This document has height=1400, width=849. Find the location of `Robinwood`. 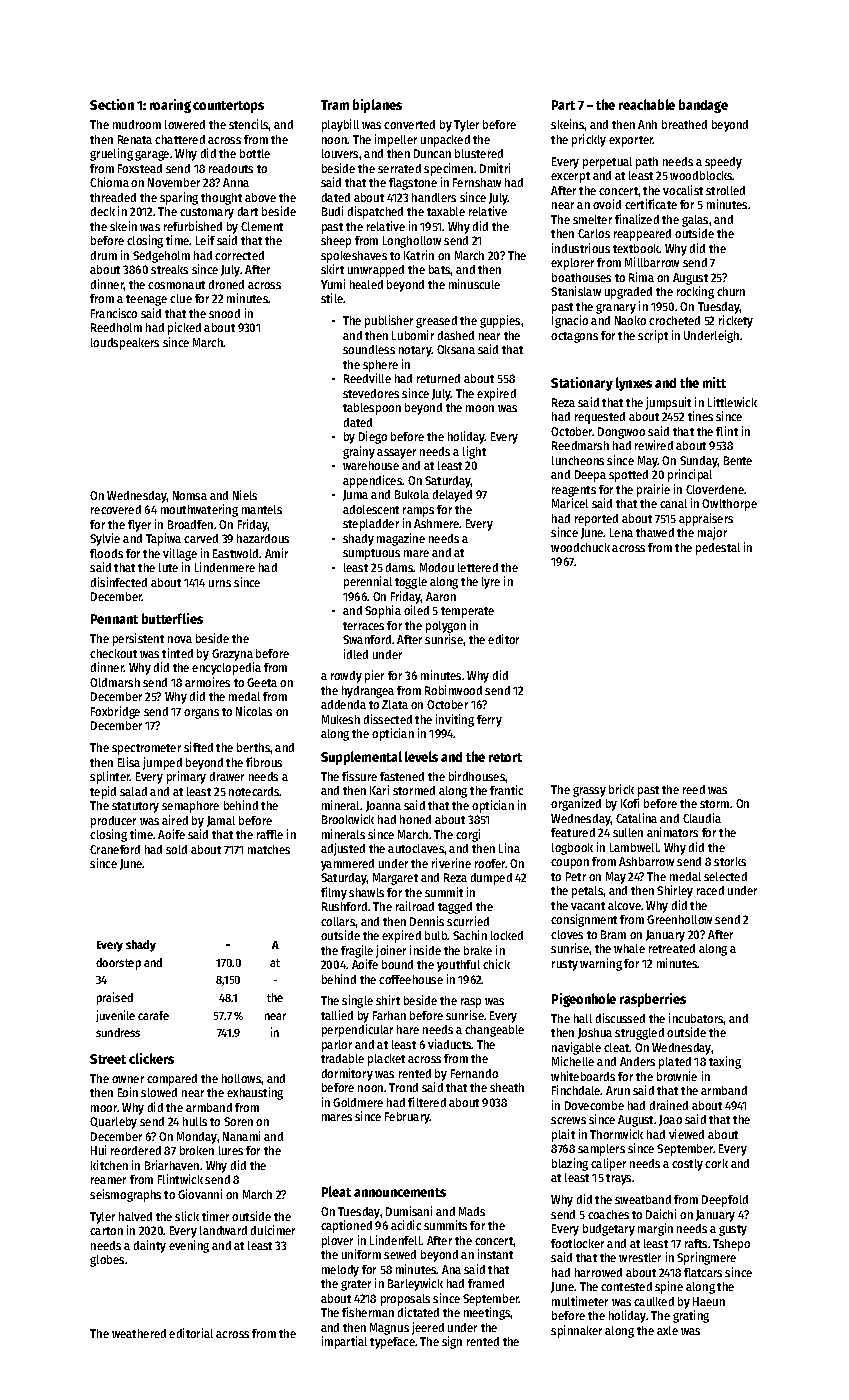

Robinwood is located at coordinates (453, 690).
